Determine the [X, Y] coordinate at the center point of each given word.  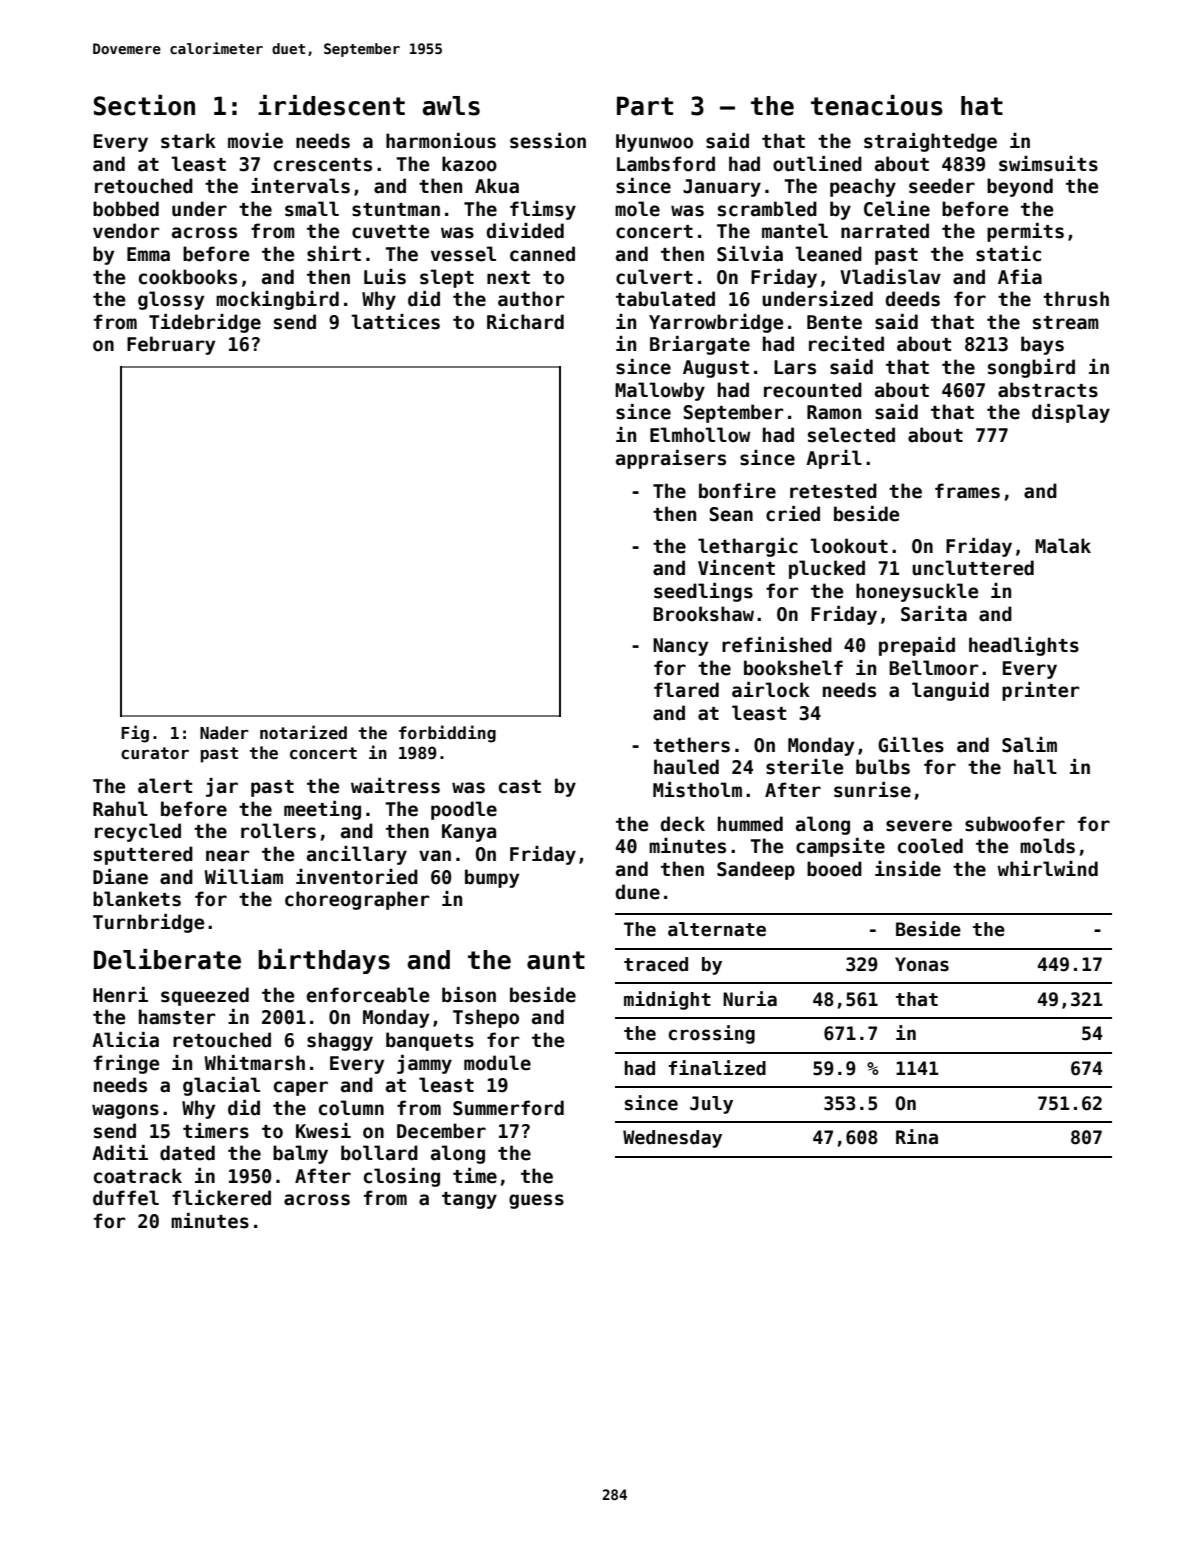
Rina [917, 1137]
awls [451, 106]
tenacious [877, 105]
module [497, 1063]
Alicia [125, 1040]
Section [144, 105]
